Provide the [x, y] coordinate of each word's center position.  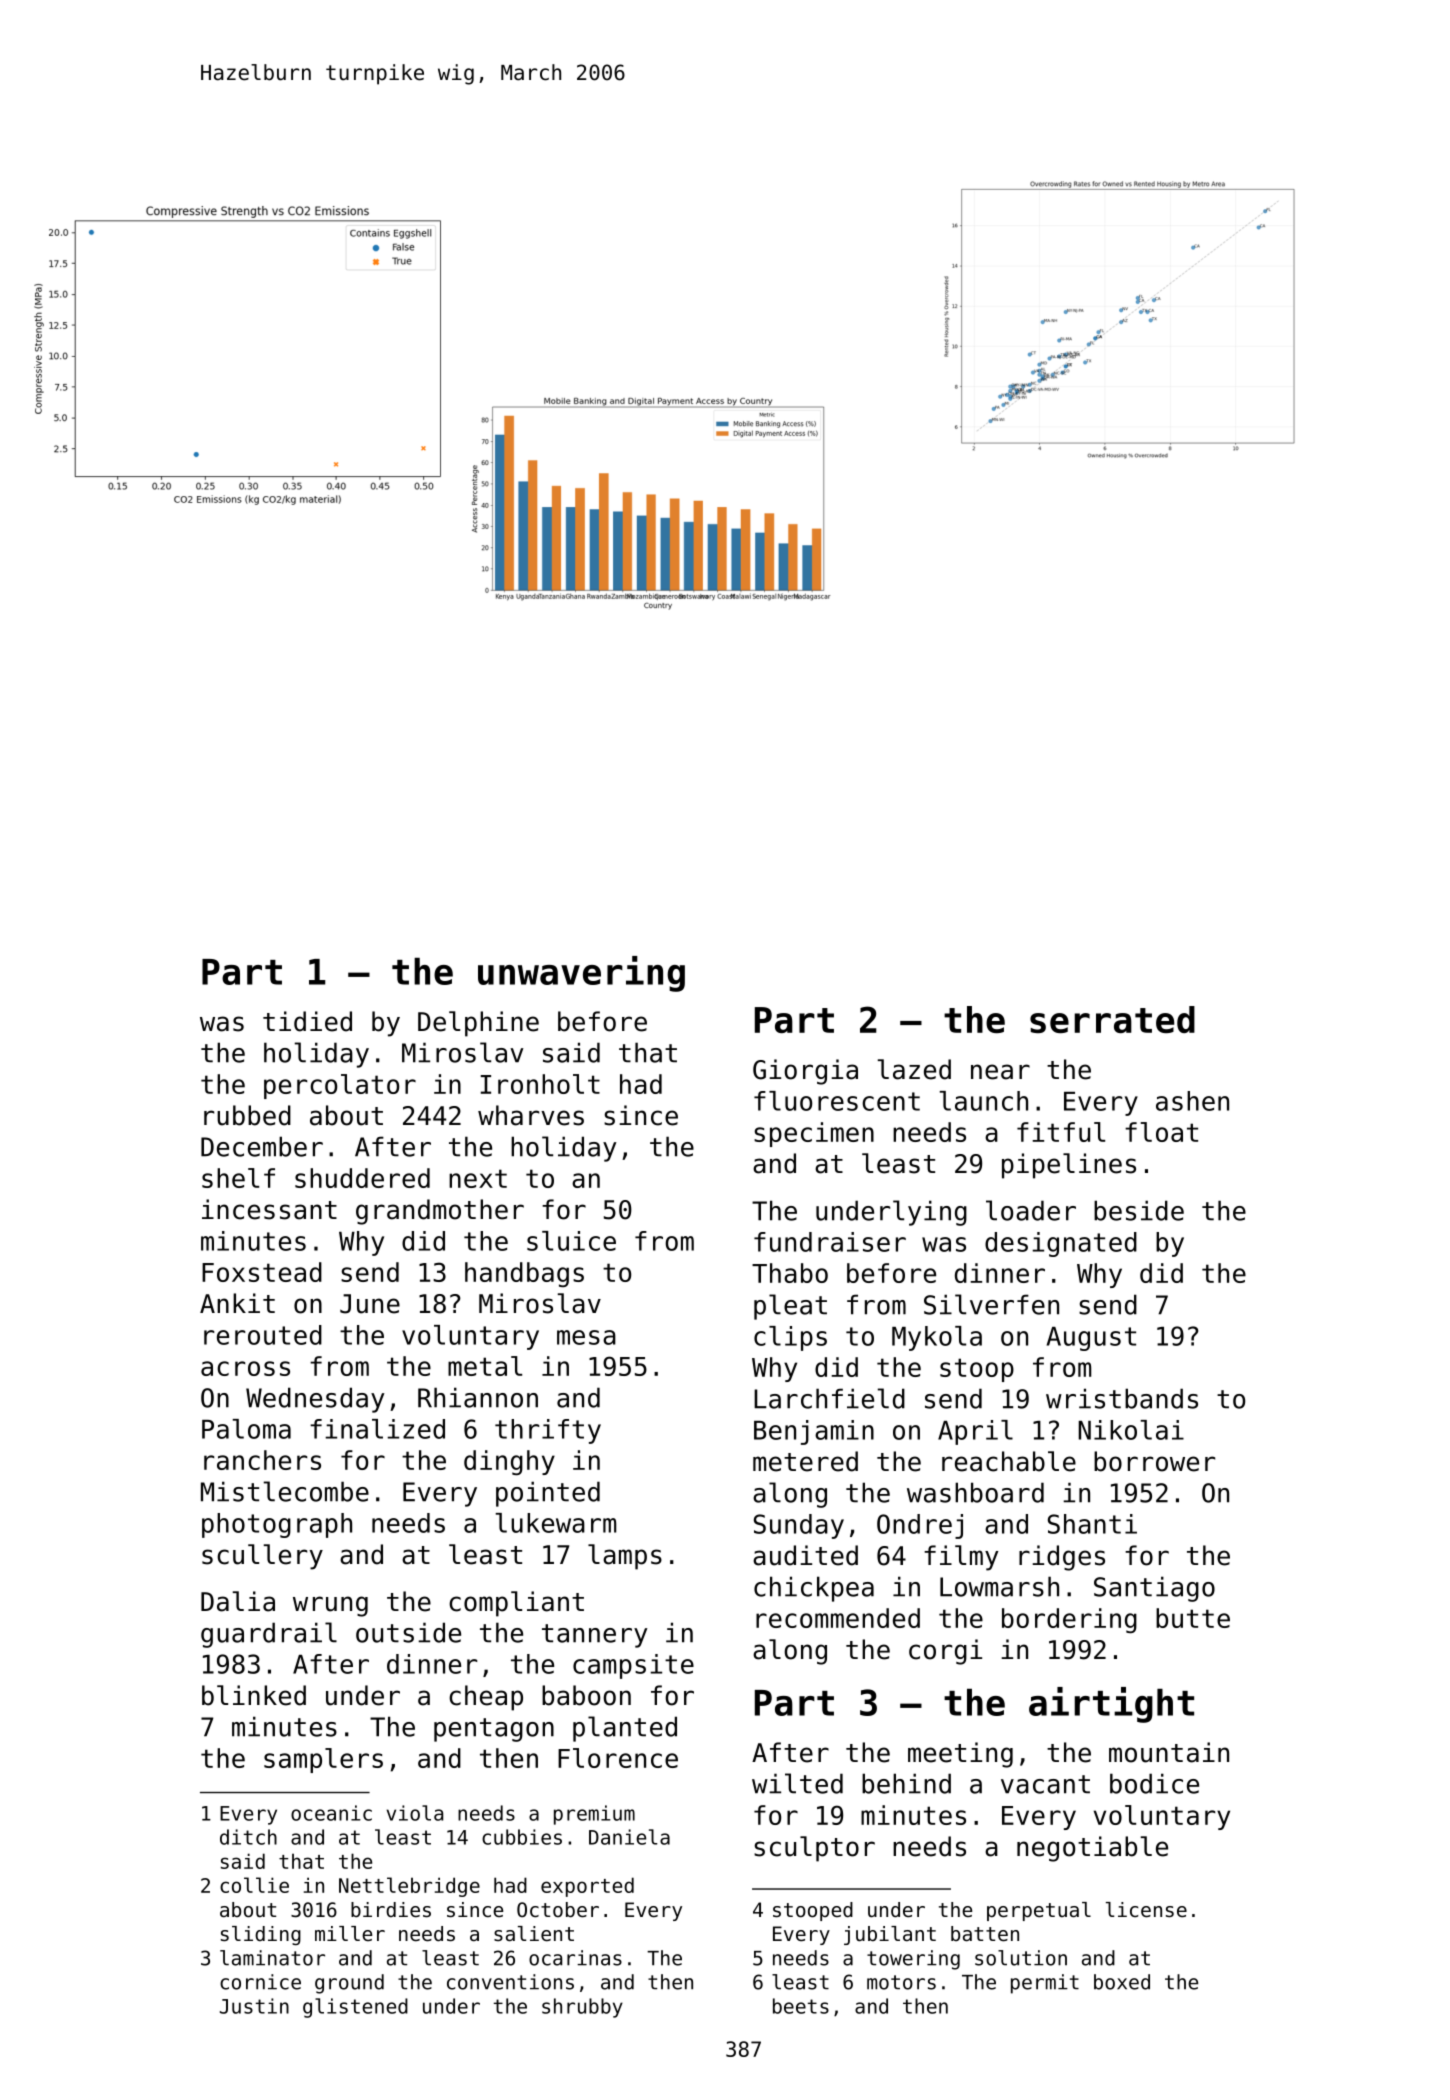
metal [485, 1366]
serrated [1112, 1019]
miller [350, 1933]
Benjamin [814, 1432]
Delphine [478, 1024]
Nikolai [1131, 1430]
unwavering [581, 974]
